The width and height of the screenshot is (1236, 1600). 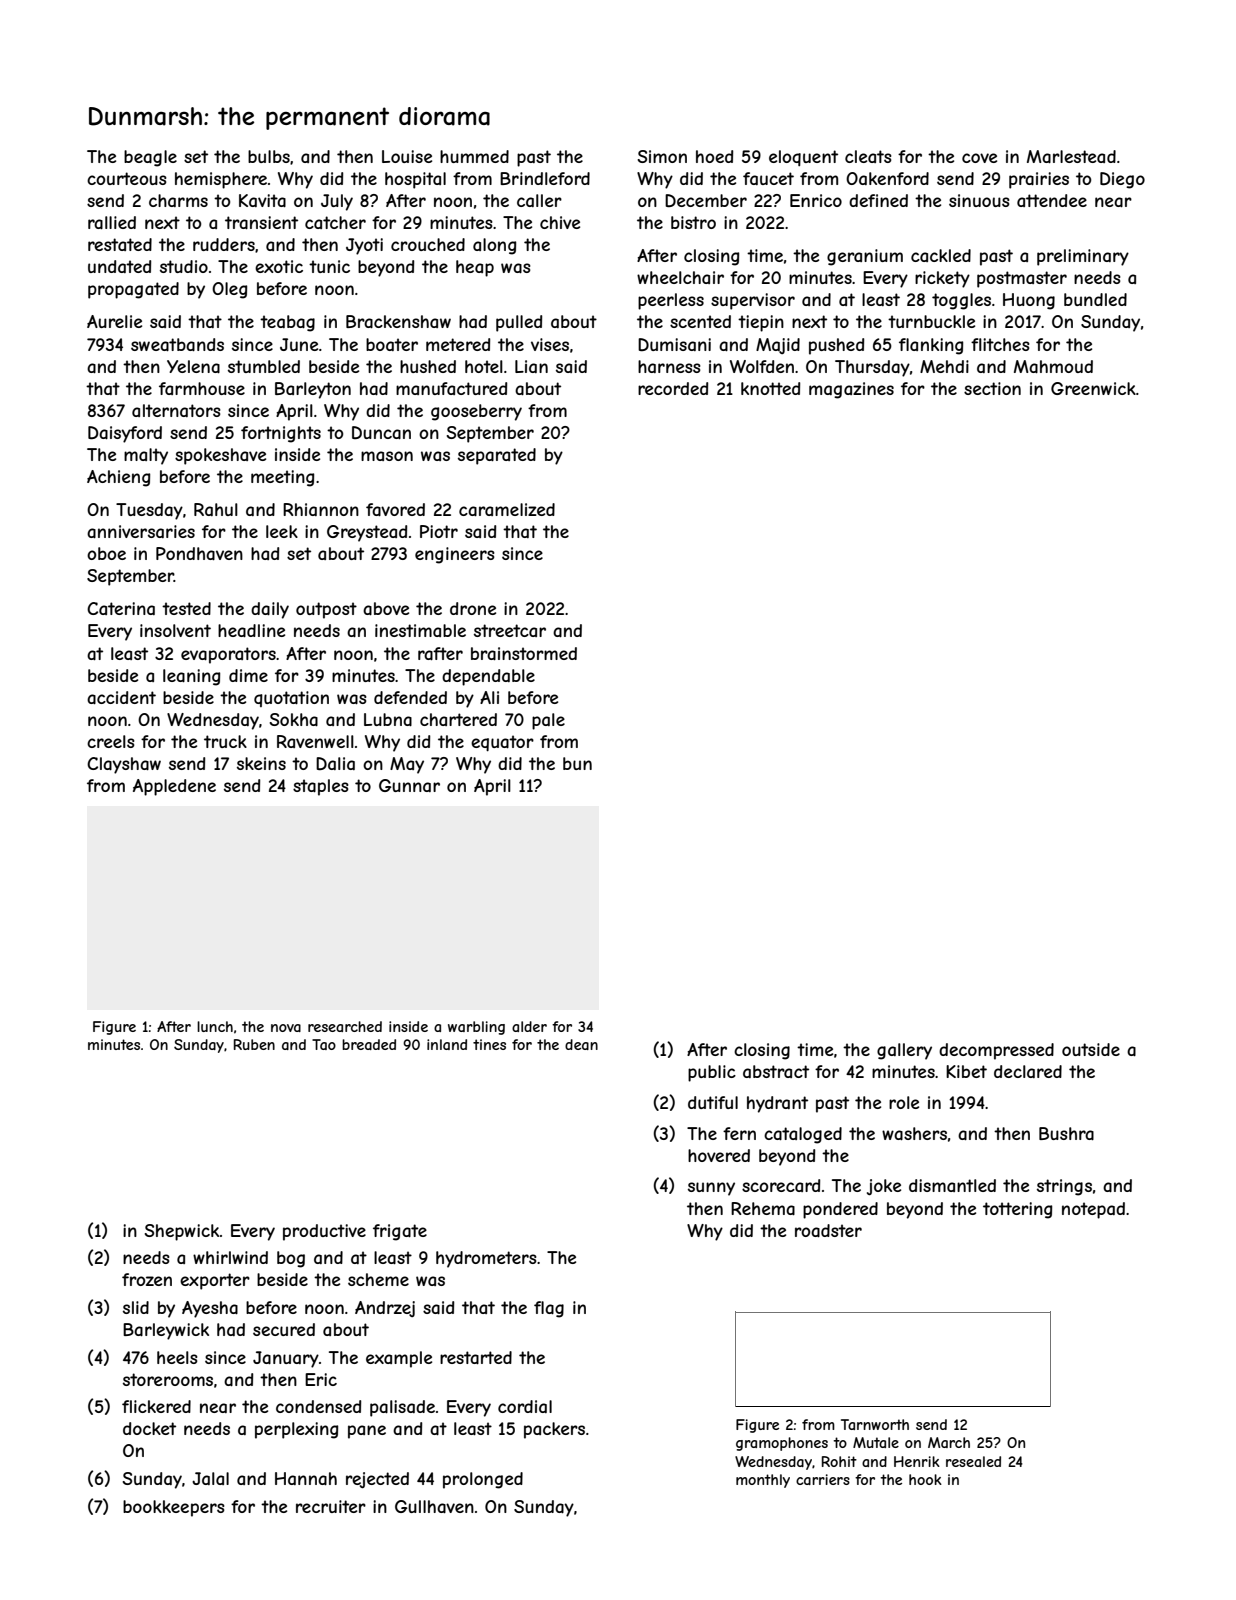 What do you see at coordinates (776, 1071) in the screenshot?
I see `abstract` at bounding box center [776, 1071].
